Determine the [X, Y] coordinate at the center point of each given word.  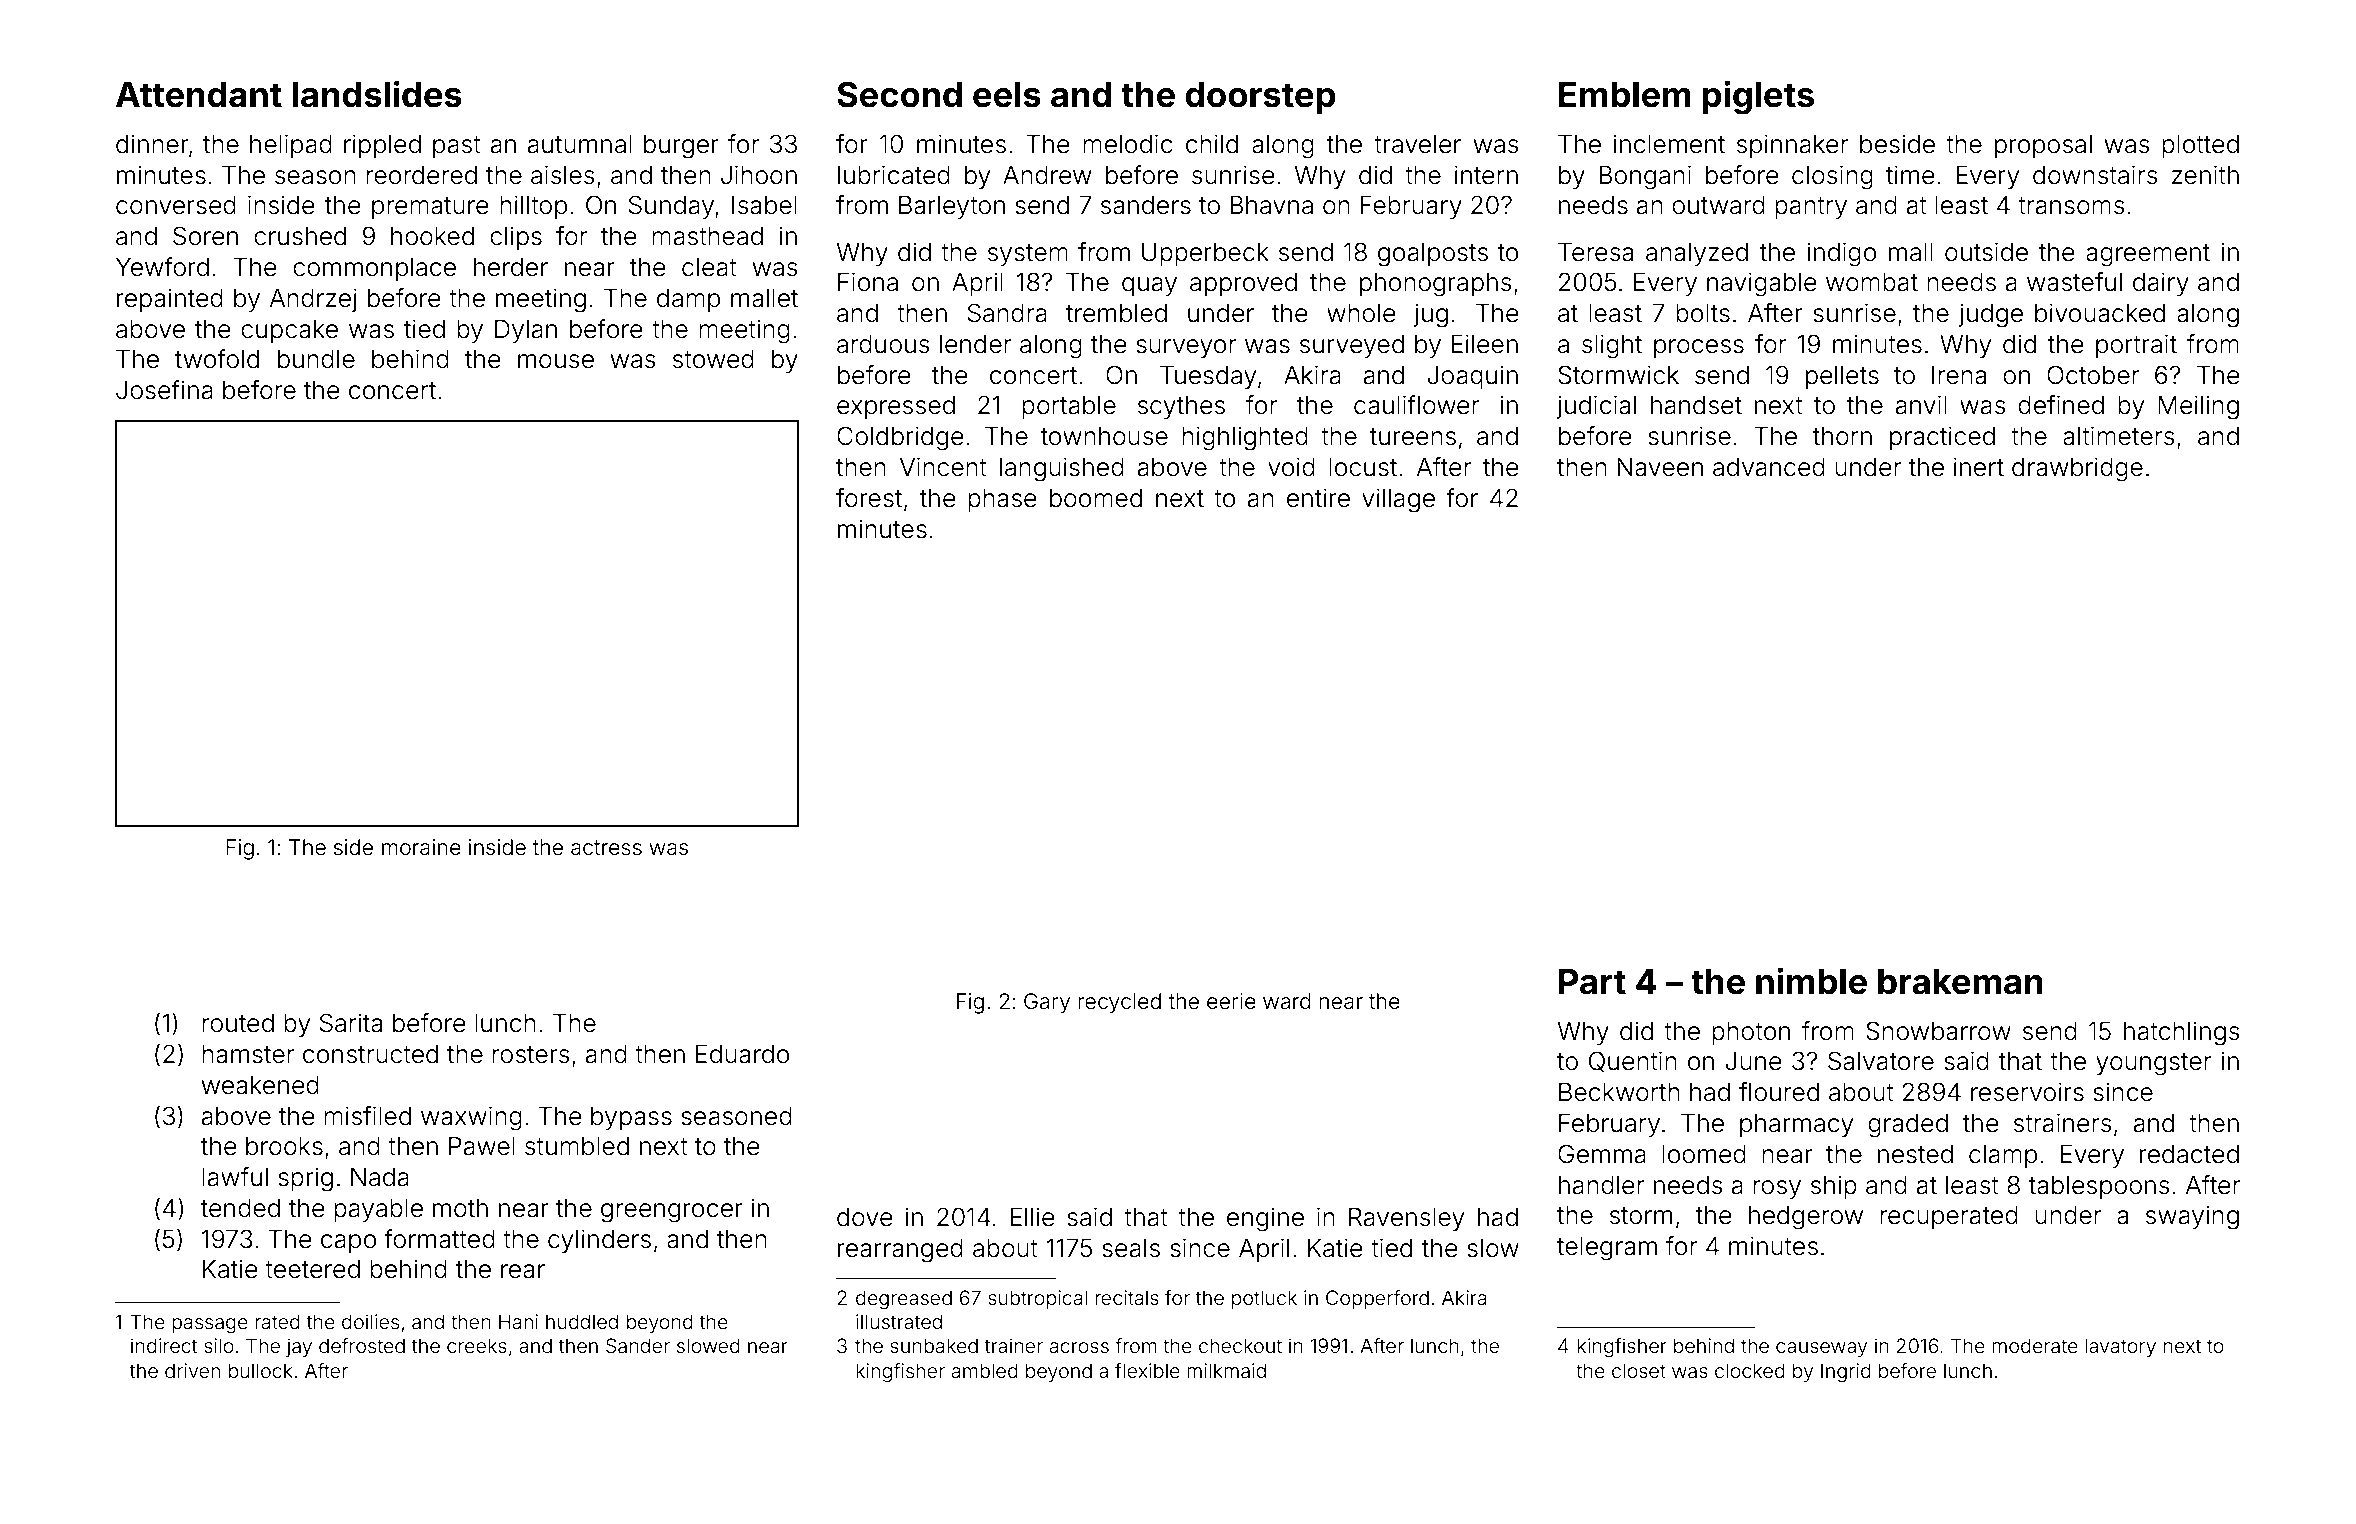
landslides [377, 94]
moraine [421, 847]
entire [1318, 498]
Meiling [2198, 407]
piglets [1758, 97]
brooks [284, 1146]
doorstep [1260, 98]
